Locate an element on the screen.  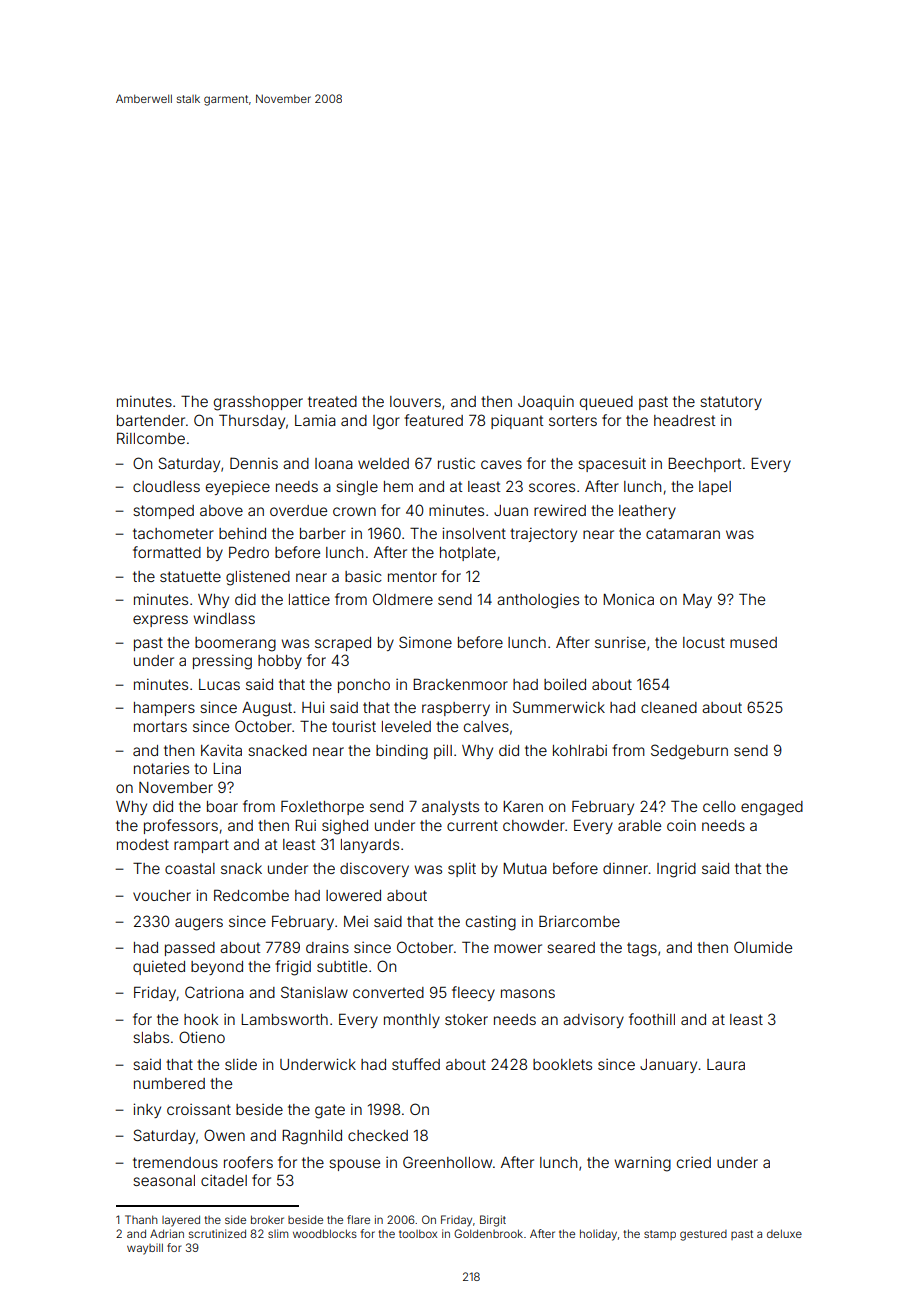
slabs is located at coordinates (151, 1037).
